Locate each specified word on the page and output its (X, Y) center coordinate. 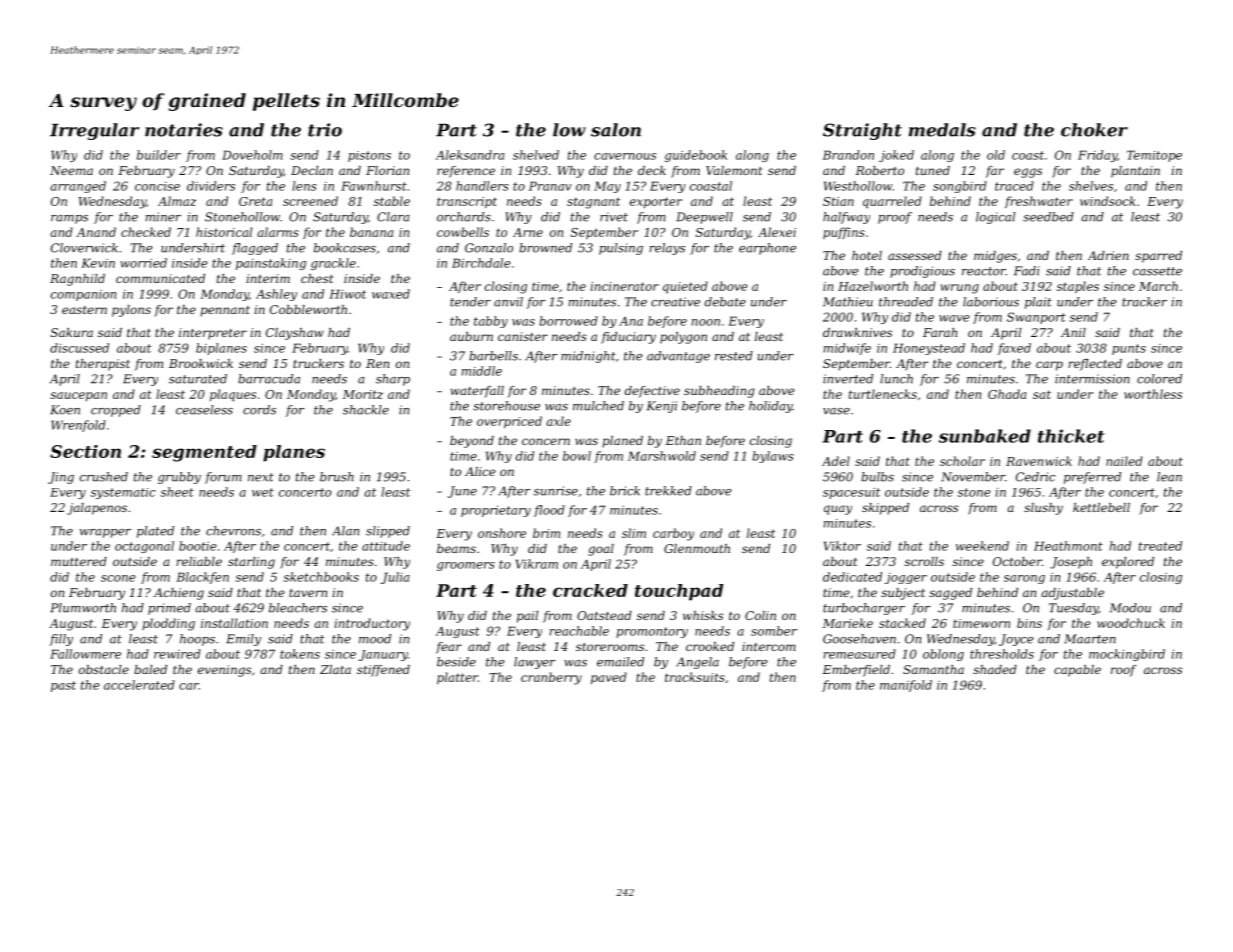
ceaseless (204, 410)
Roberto (880, 170)
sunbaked (985, 436)
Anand (96, 232)
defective (652, 392)
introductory (372, 624)
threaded (906, 302)
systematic (123, 493)
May (607, 187)
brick (625, 491)
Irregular (94, 131)
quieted (685, 287)
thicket (1071, 436)
